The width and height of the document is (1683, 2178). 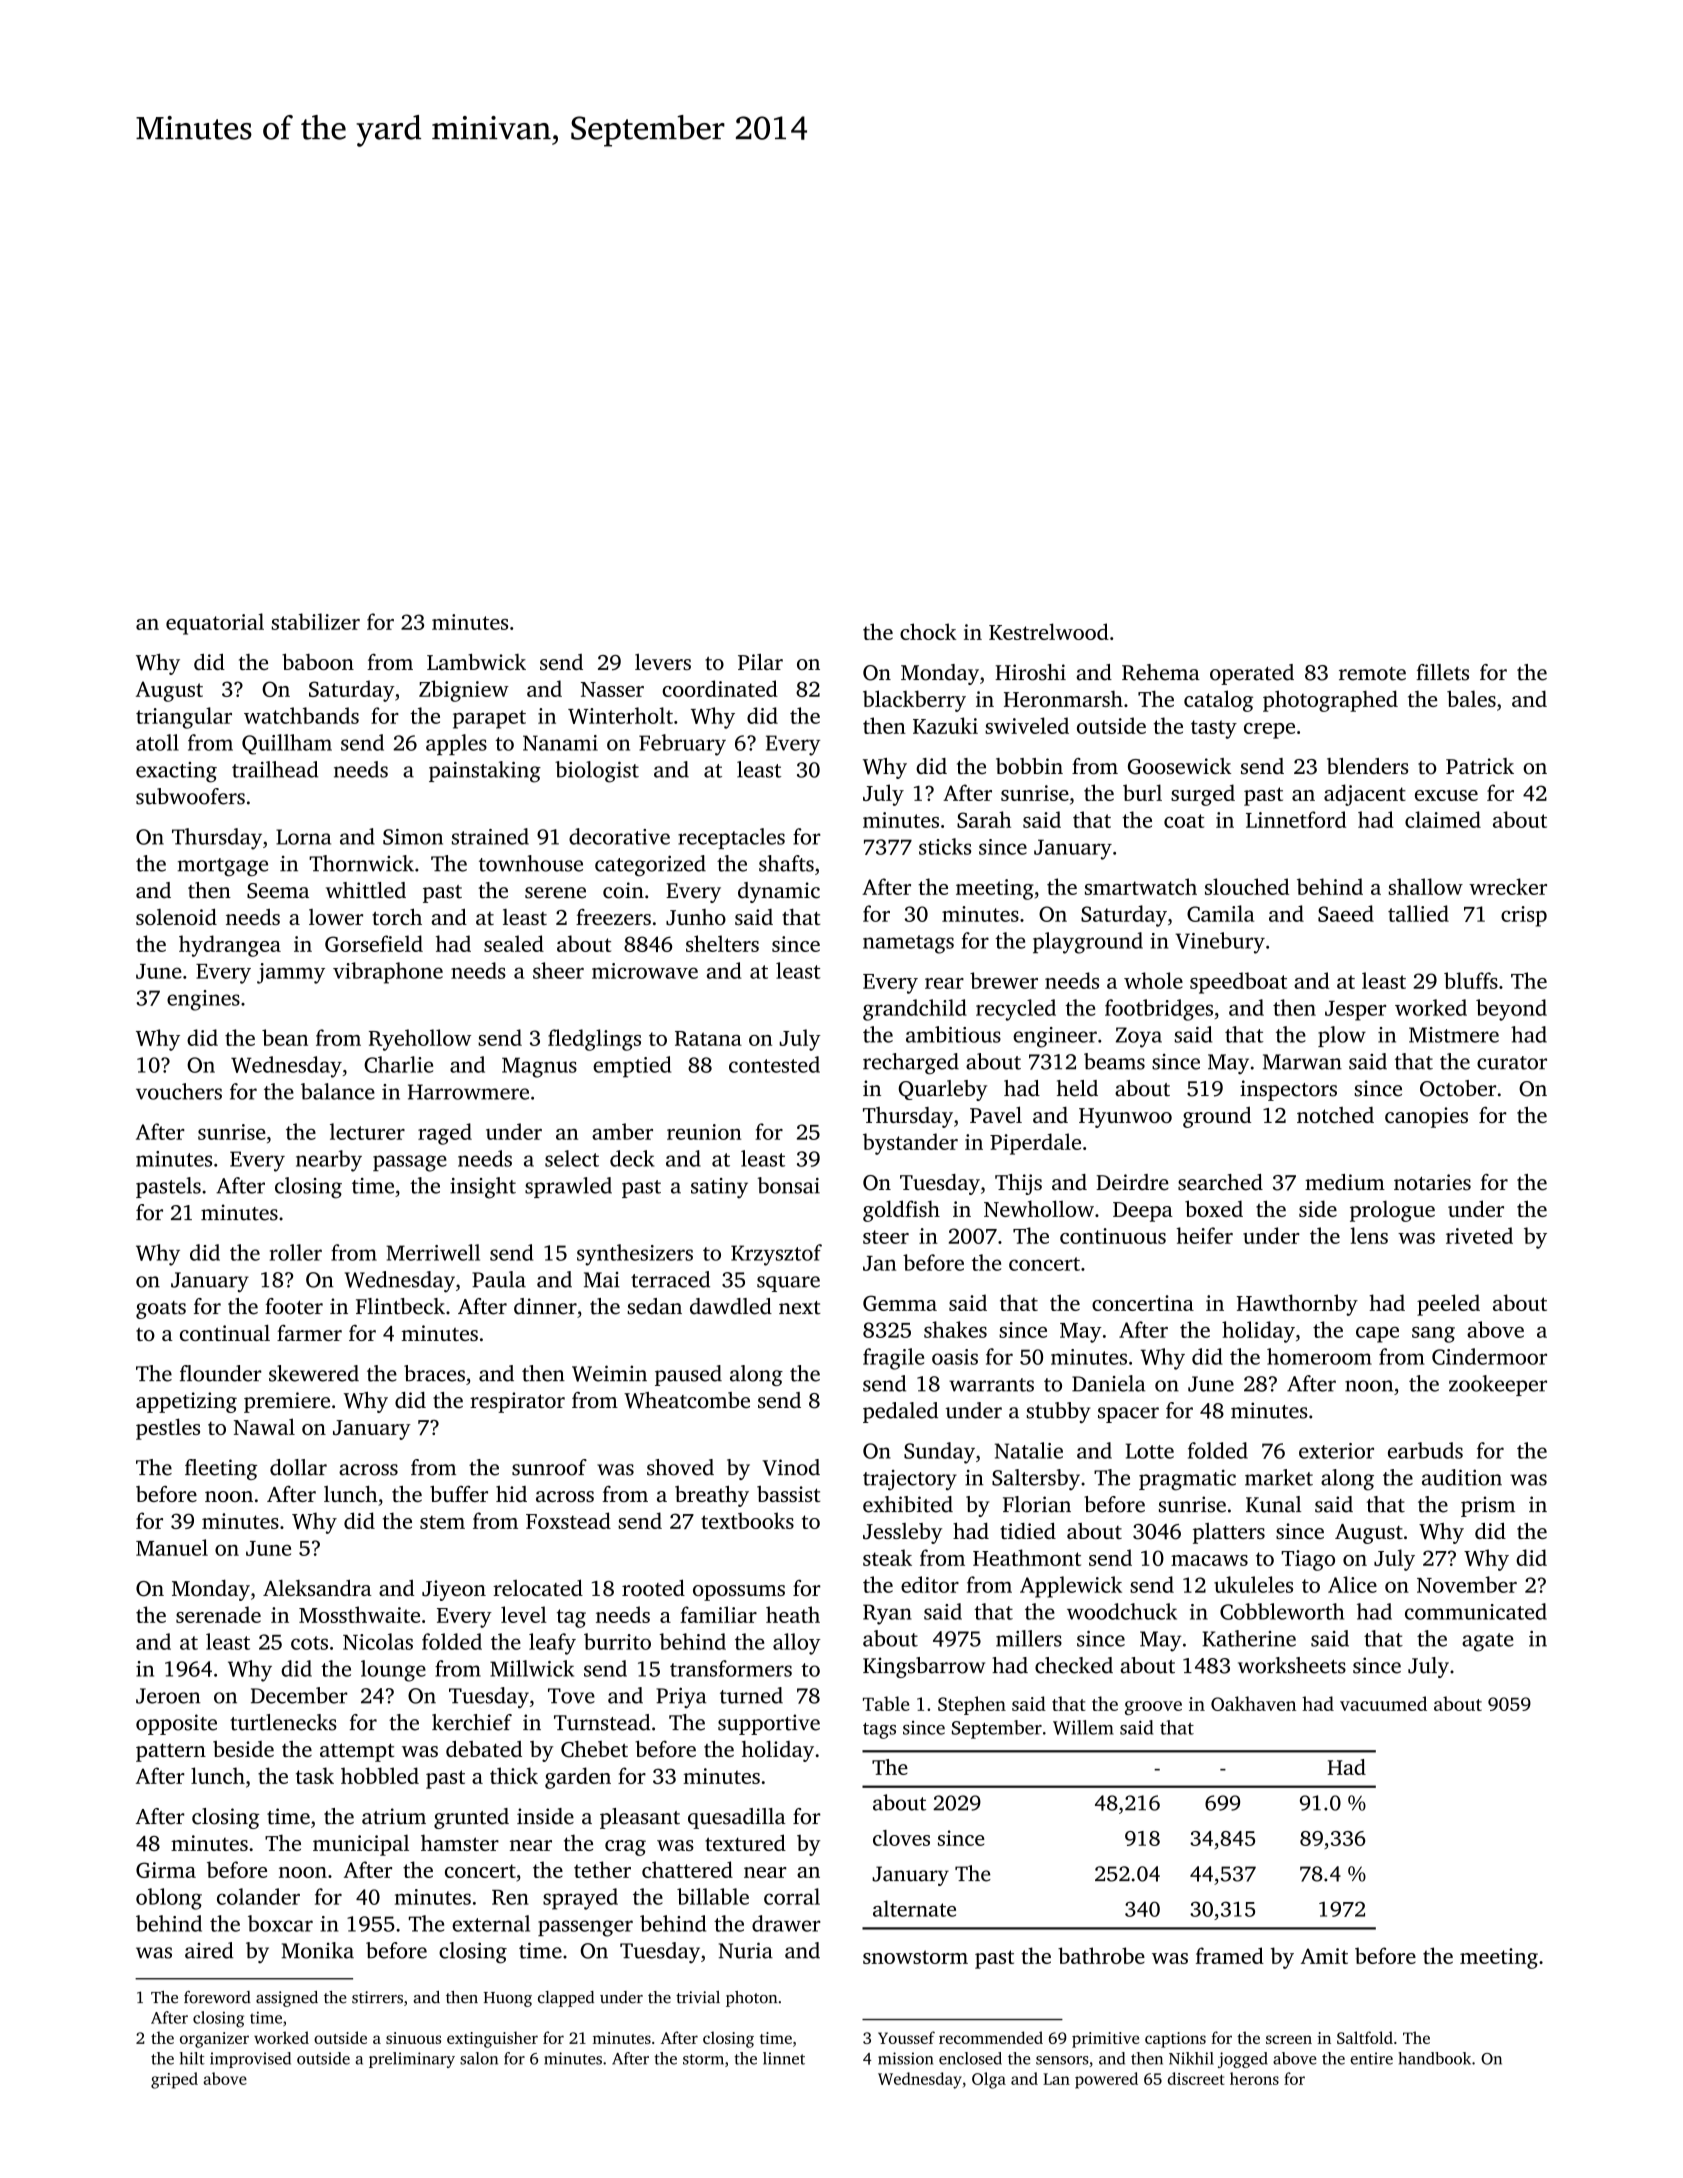 I want to click on goats, so click(x=161, y=1310).
